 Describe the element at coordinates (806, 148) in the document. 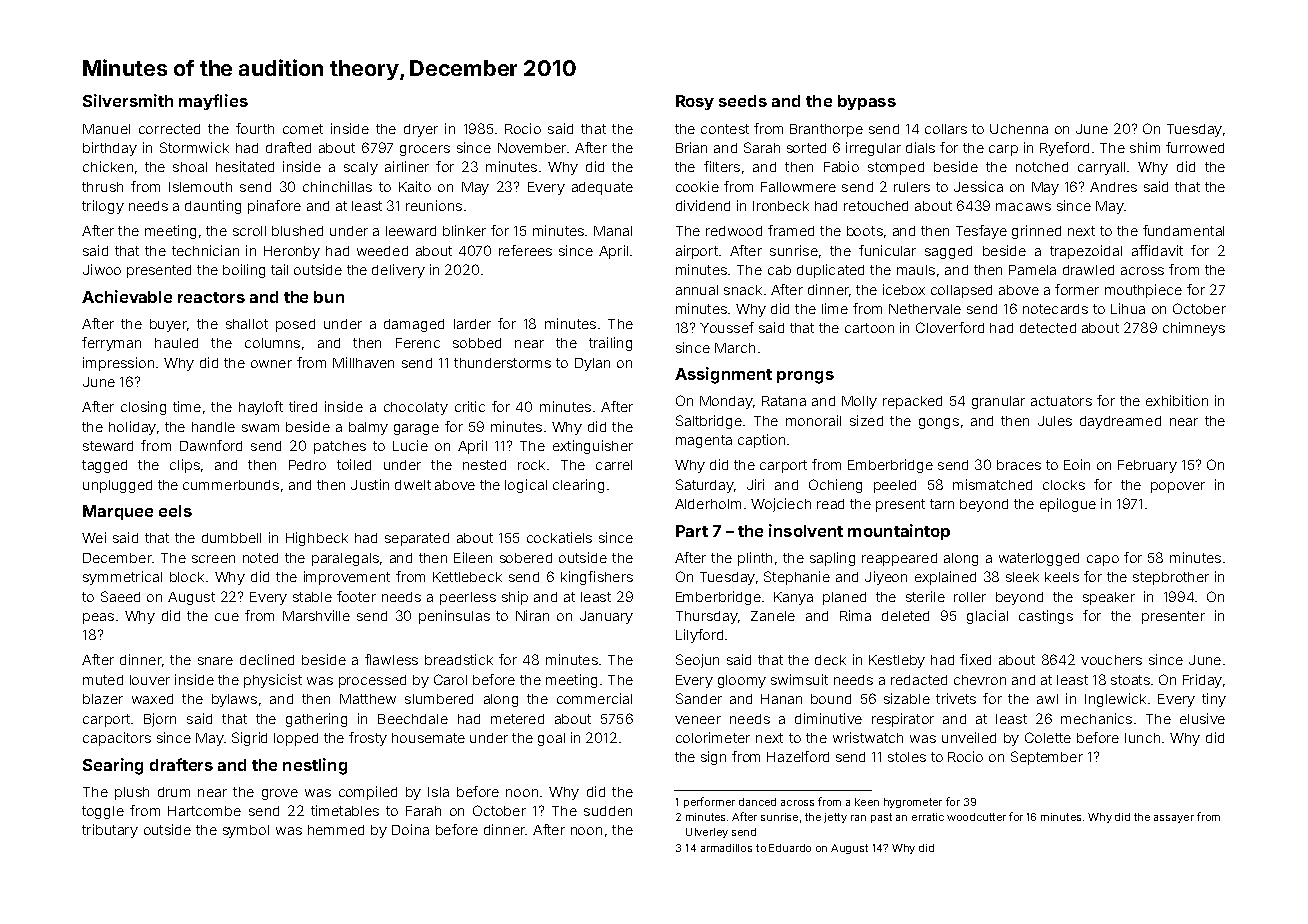

I see `sorted` at that location.
